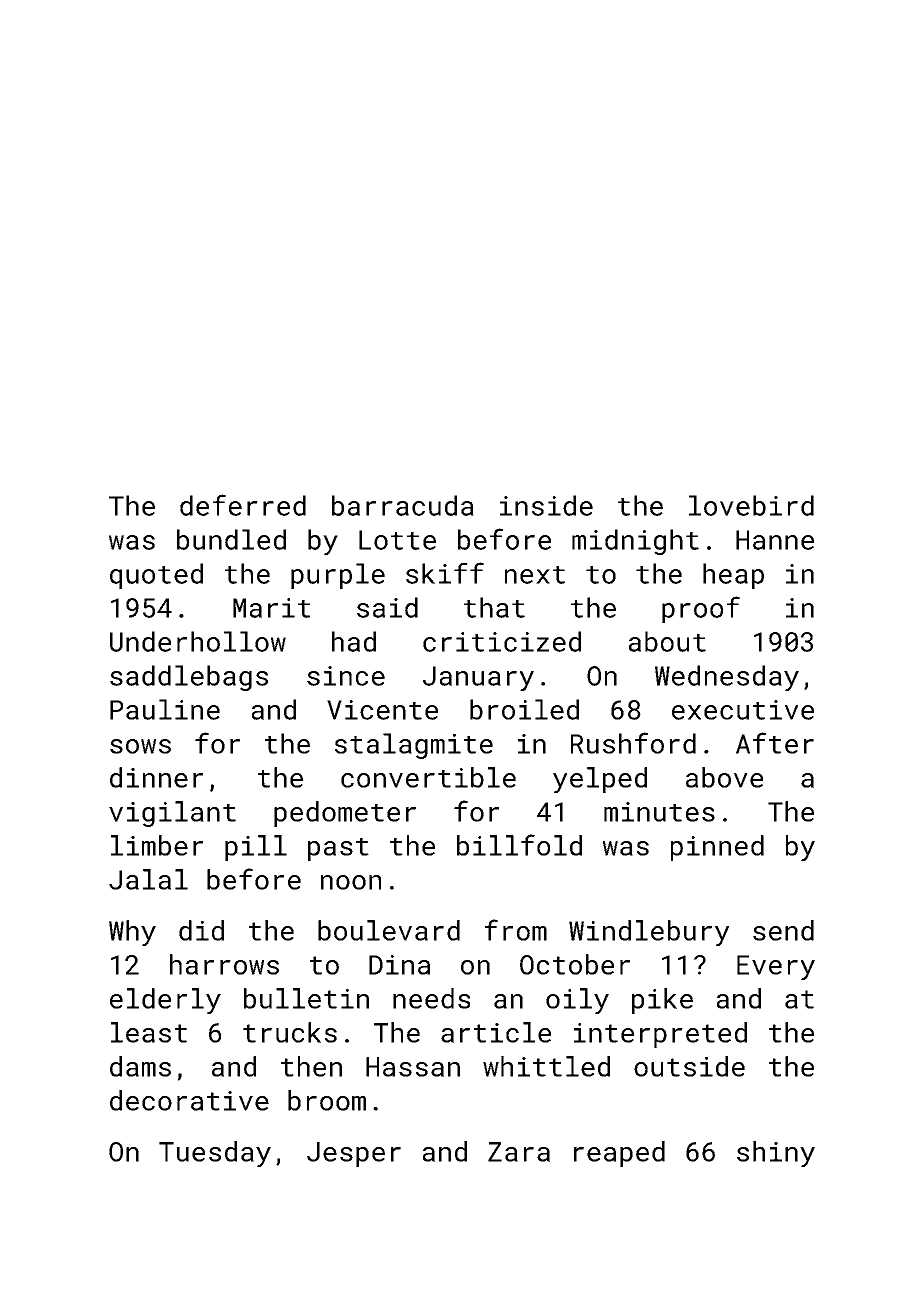 The width and height of the screenshot is (924, 1311). I want to click on quoted, so click(156, 576).
